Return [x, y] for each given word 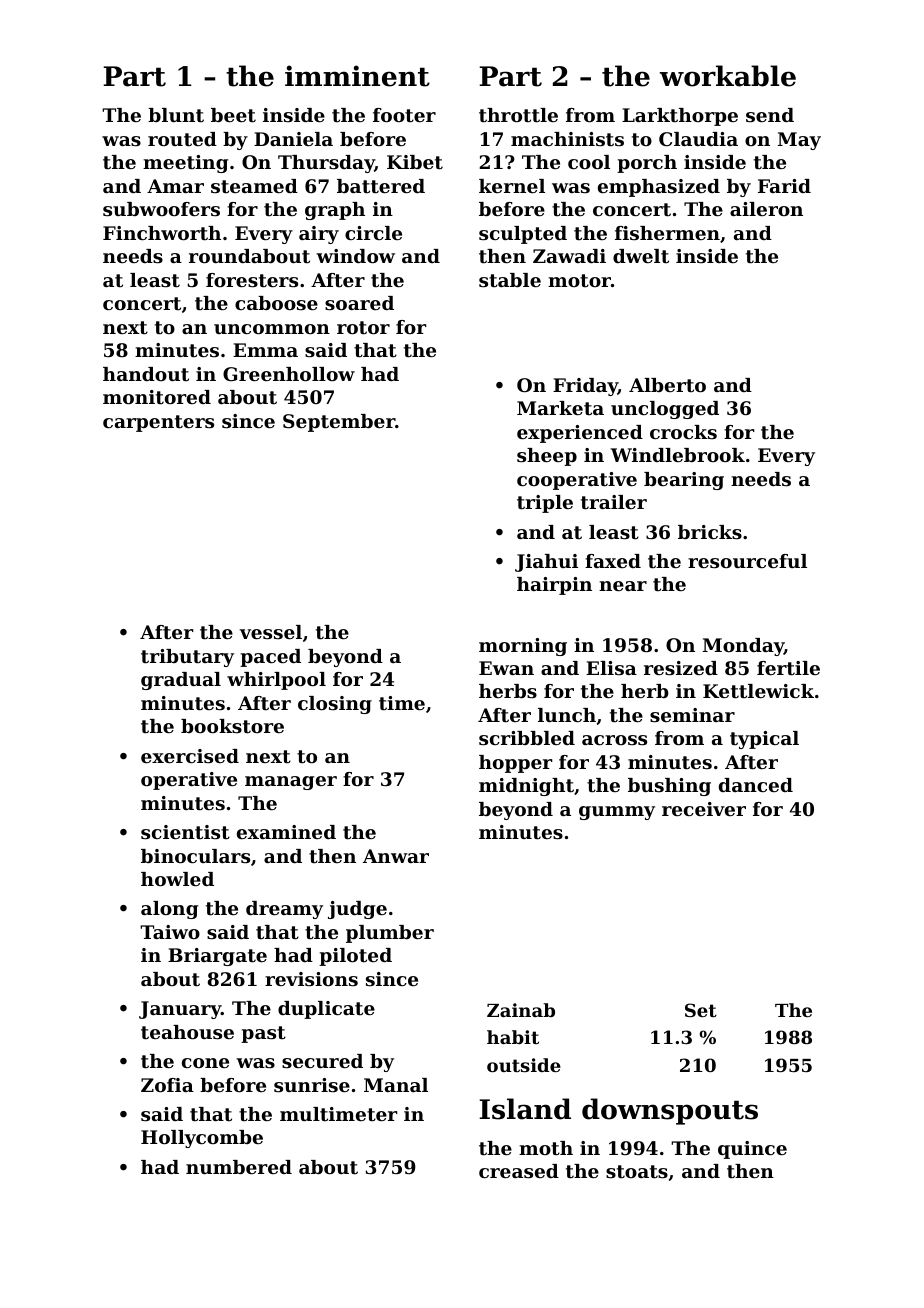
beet [233, 115]
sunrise [312, 1085]
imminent [357, 76]
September [339, 423]
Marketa [560, 408]
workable [728, 76]
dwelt [641, 256]
